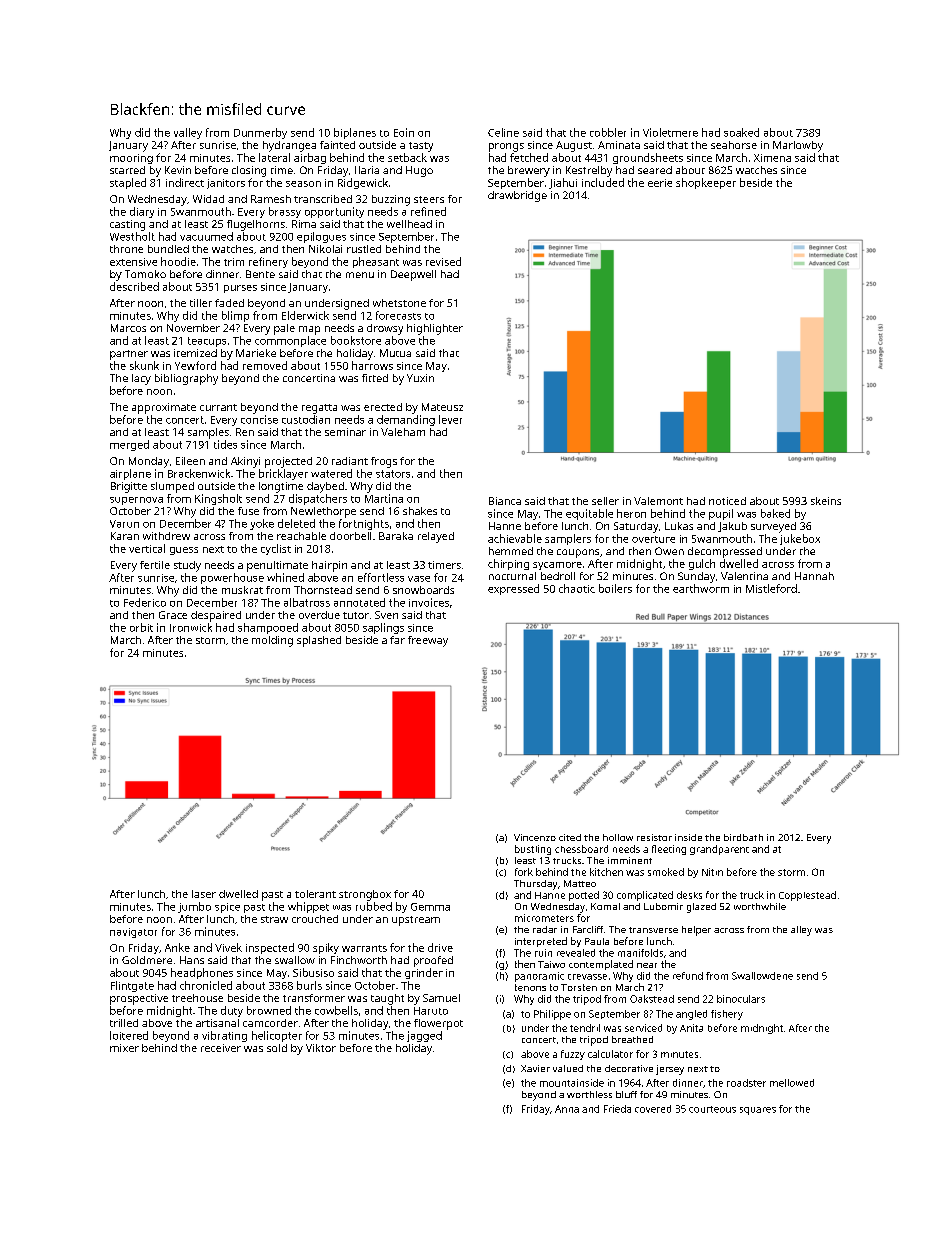  I want to click on birdbath, so click(743, 837).
